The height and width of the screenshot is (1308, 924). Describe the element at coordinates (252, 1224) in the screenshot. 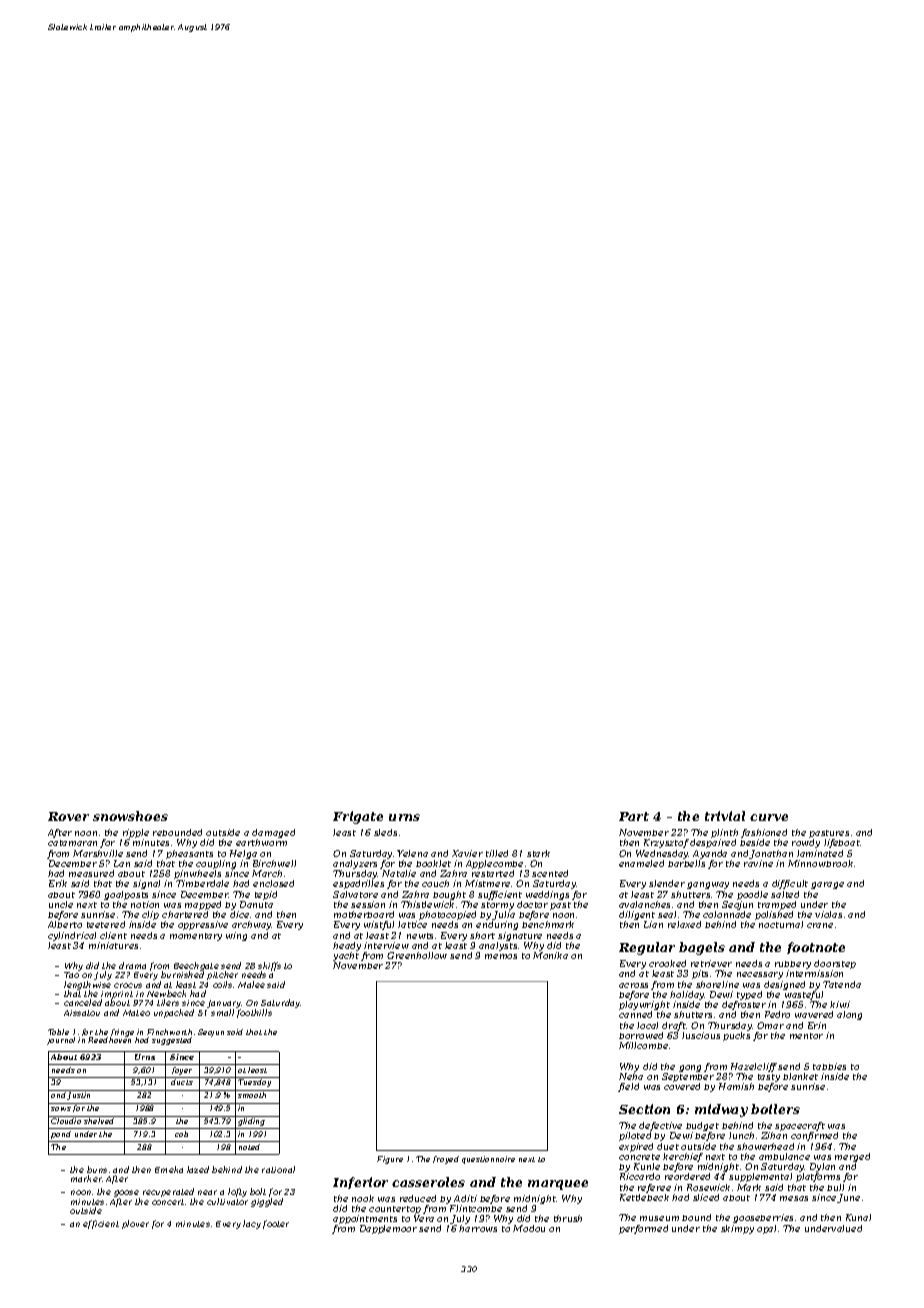

I see `lacy` at that location.
